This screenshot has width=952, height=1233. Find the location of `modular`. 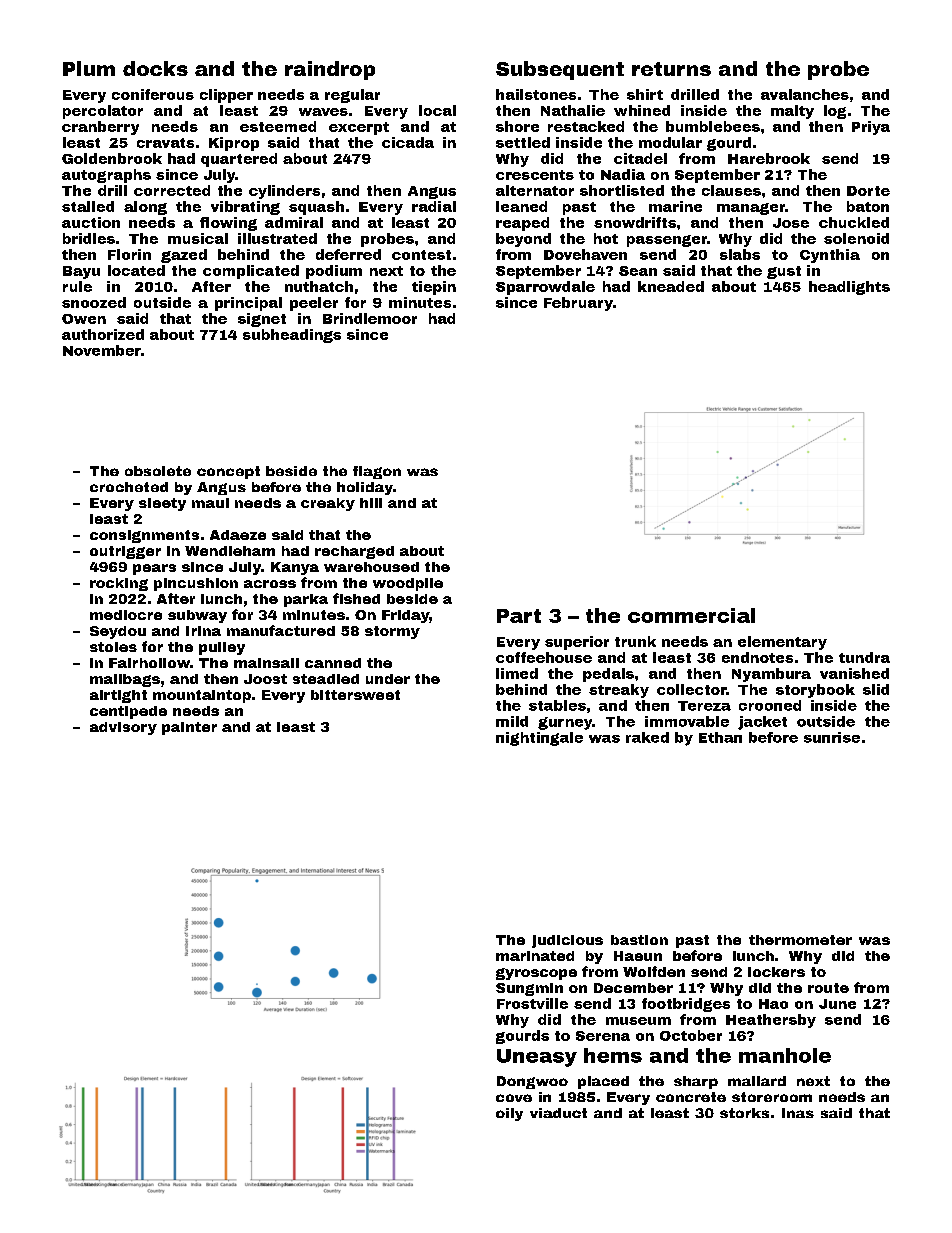

modular is located at coordinates (670, 142).
